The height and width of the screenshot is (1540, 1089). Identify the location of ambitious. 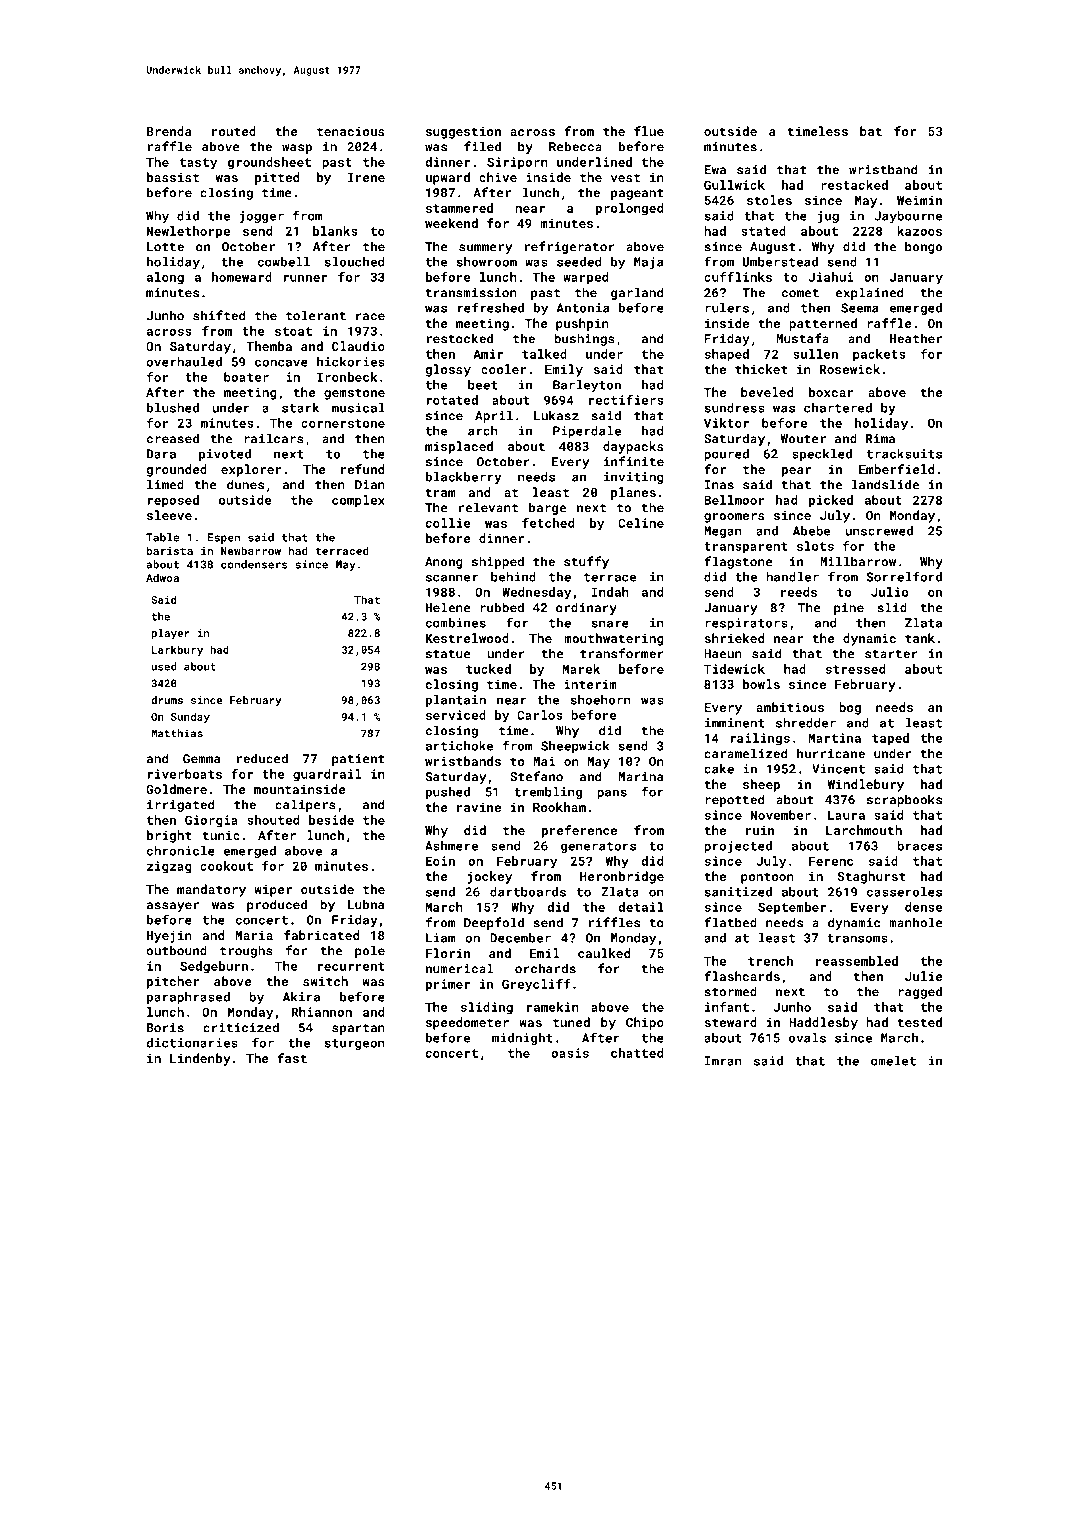
(790, 707).
